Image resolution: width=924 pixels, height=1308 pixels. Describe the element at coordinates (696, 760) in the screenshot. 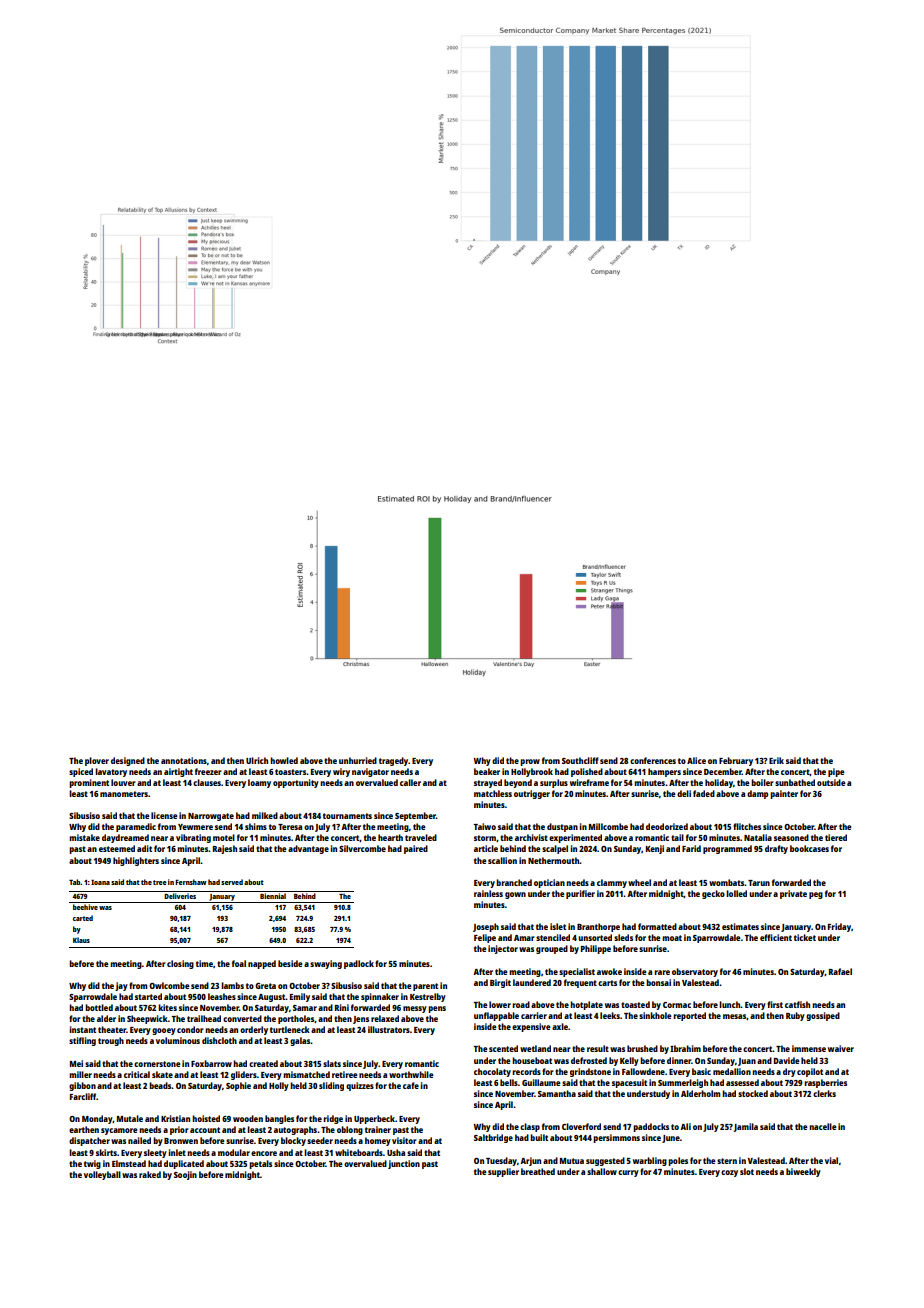

I see `Alice` at that location.
